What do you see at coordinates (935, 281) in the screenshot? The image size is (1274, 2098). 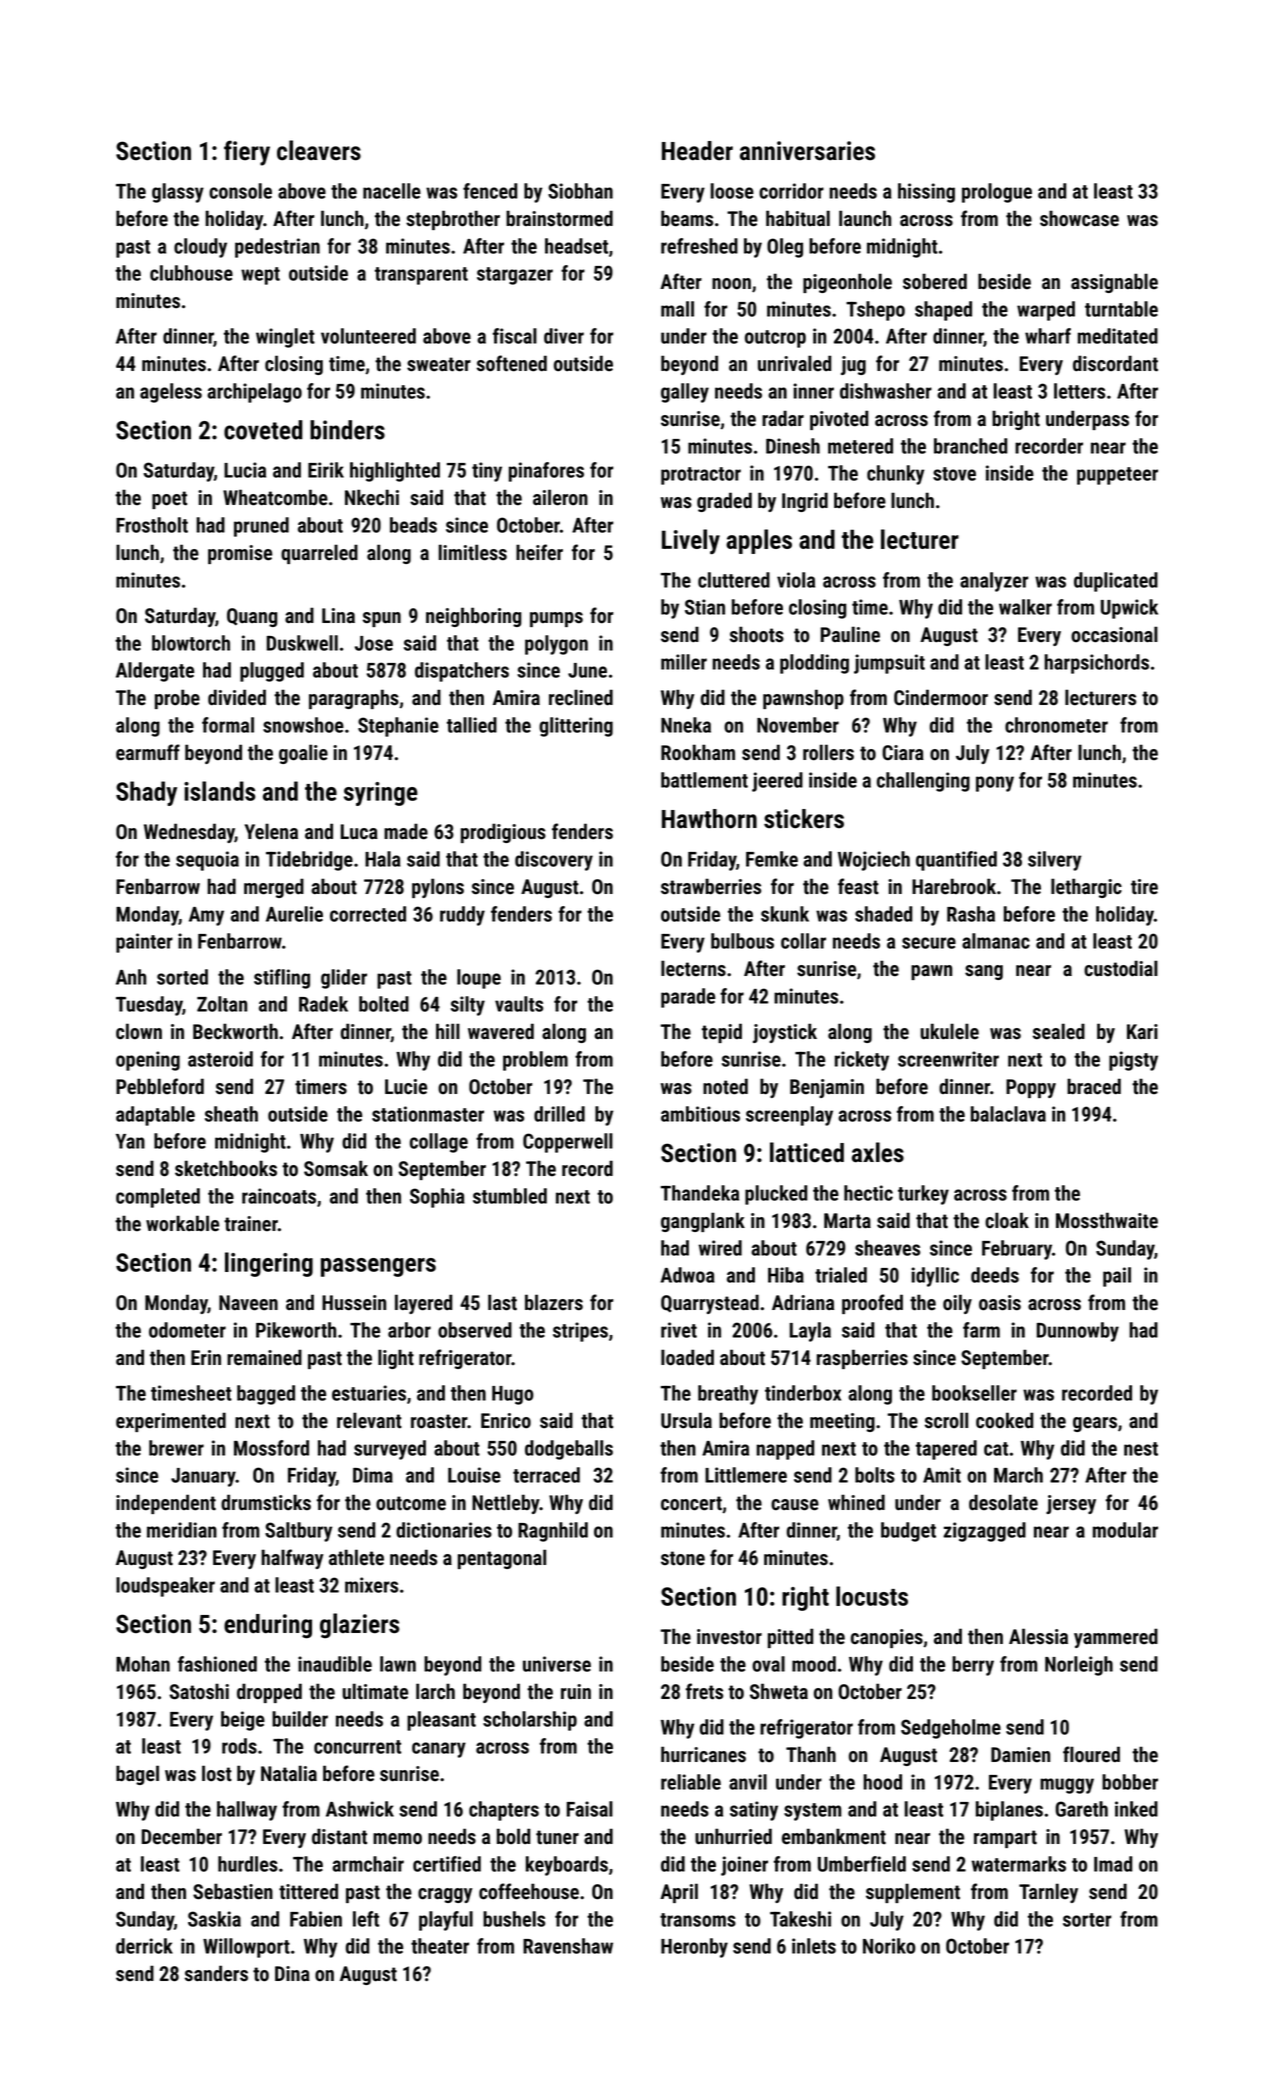 I see `sobered` at bounding box center [935, 281].
